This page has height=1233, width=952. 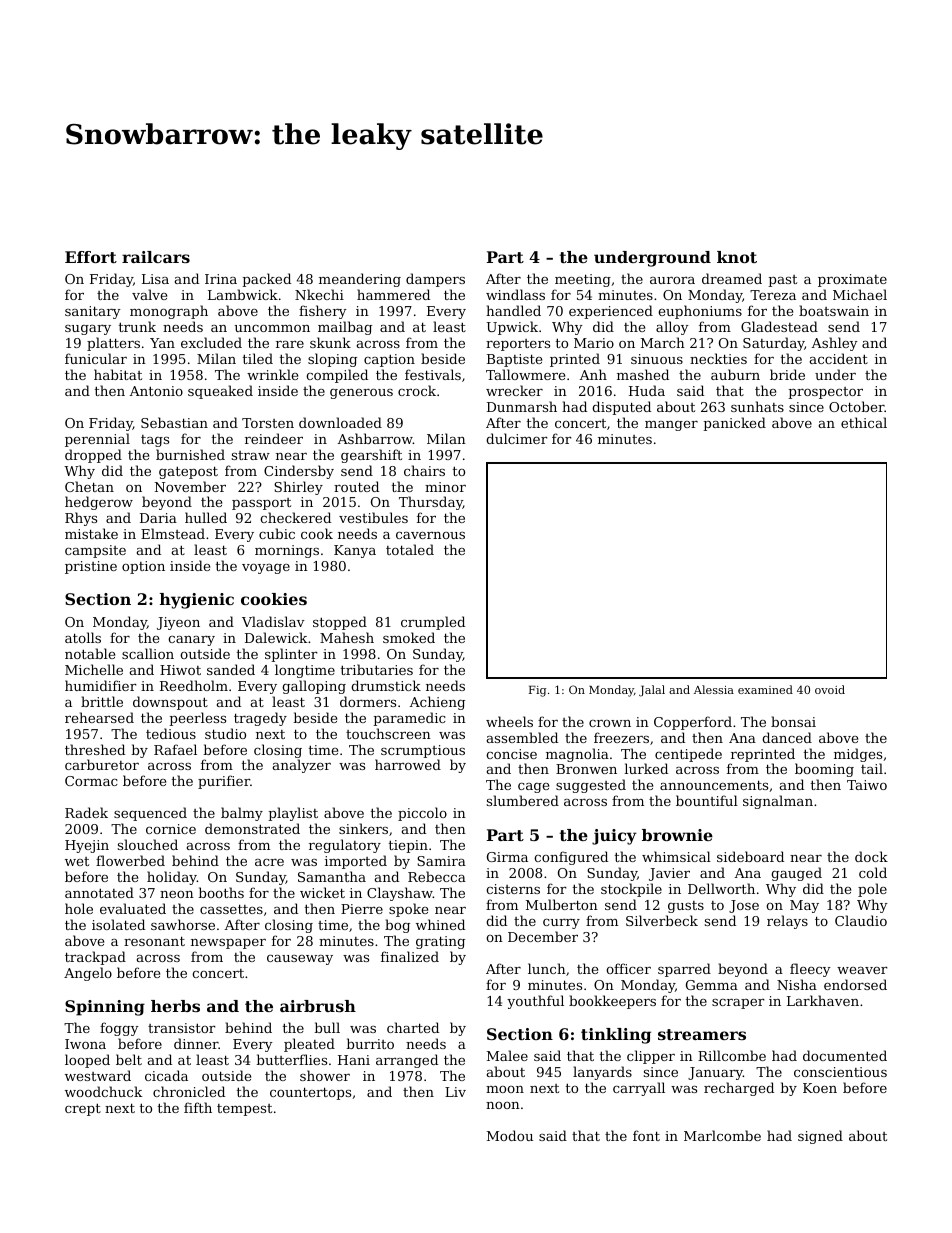 What do you see at coordinates (129, 1059) in the page?
I see `belt` at bounding box center [129, 1059].
